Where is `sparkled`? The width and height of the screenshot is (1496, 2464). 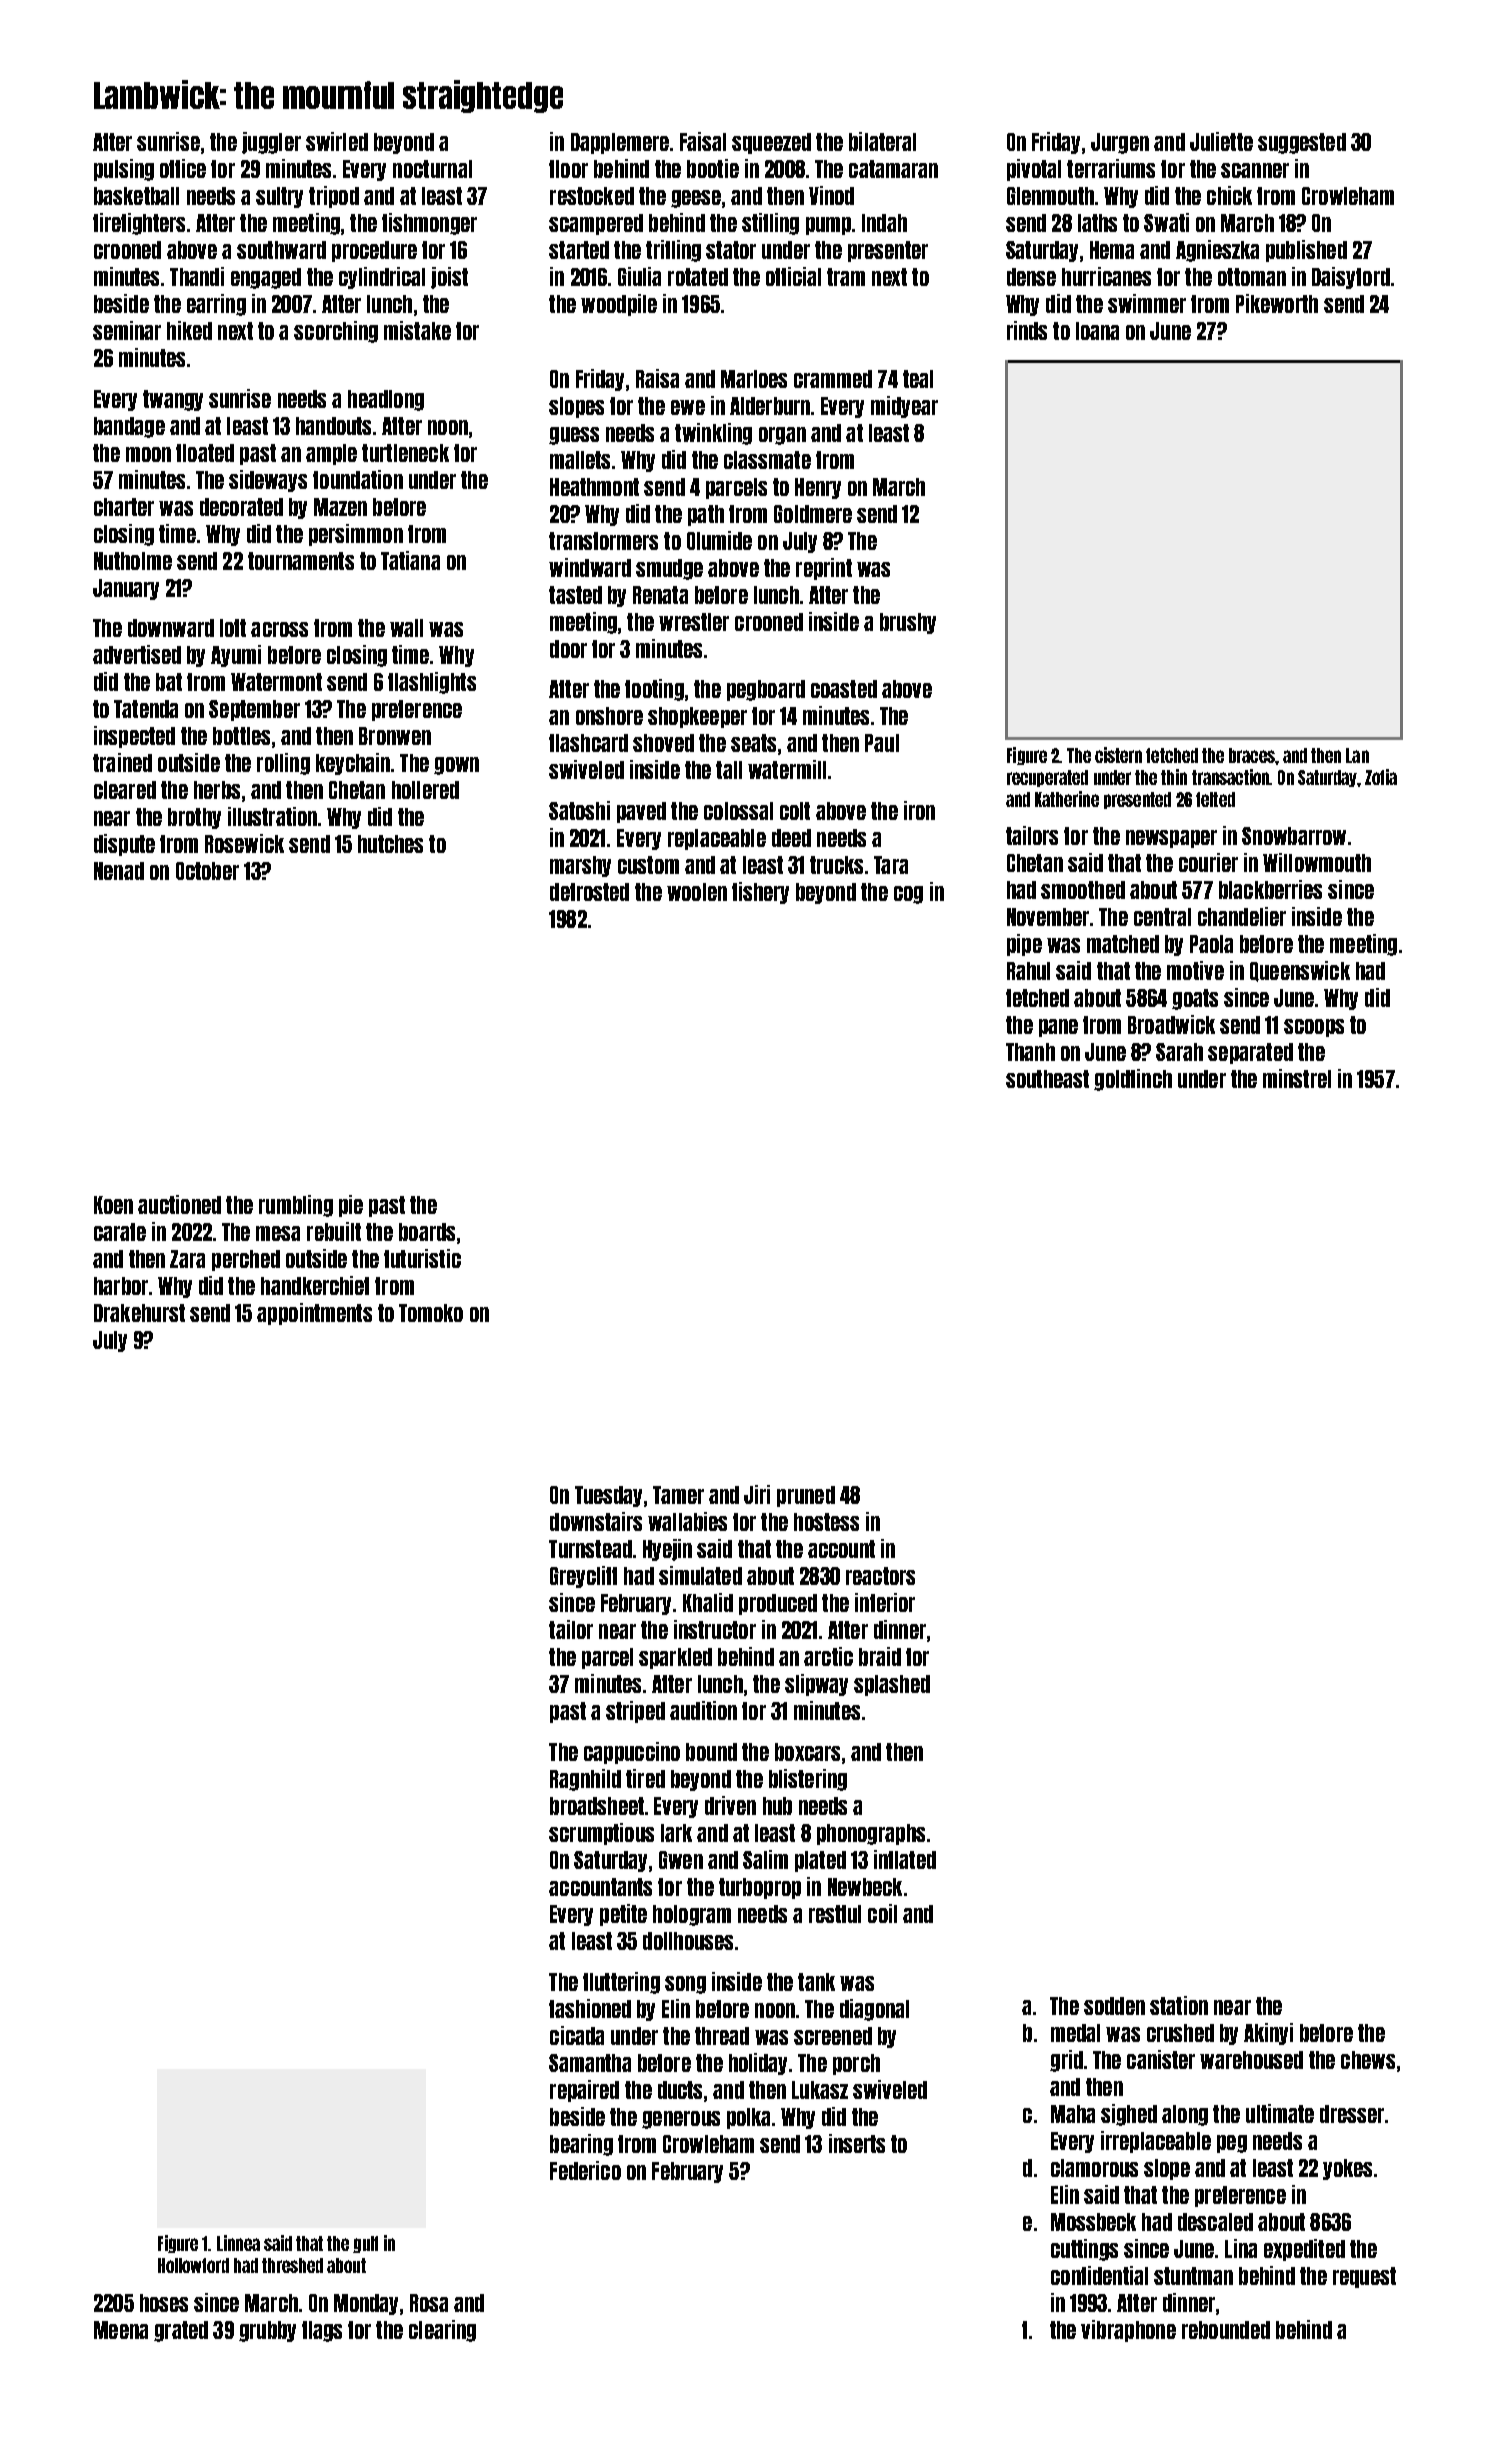 sparkled is located at coordinates (675, 1658).
